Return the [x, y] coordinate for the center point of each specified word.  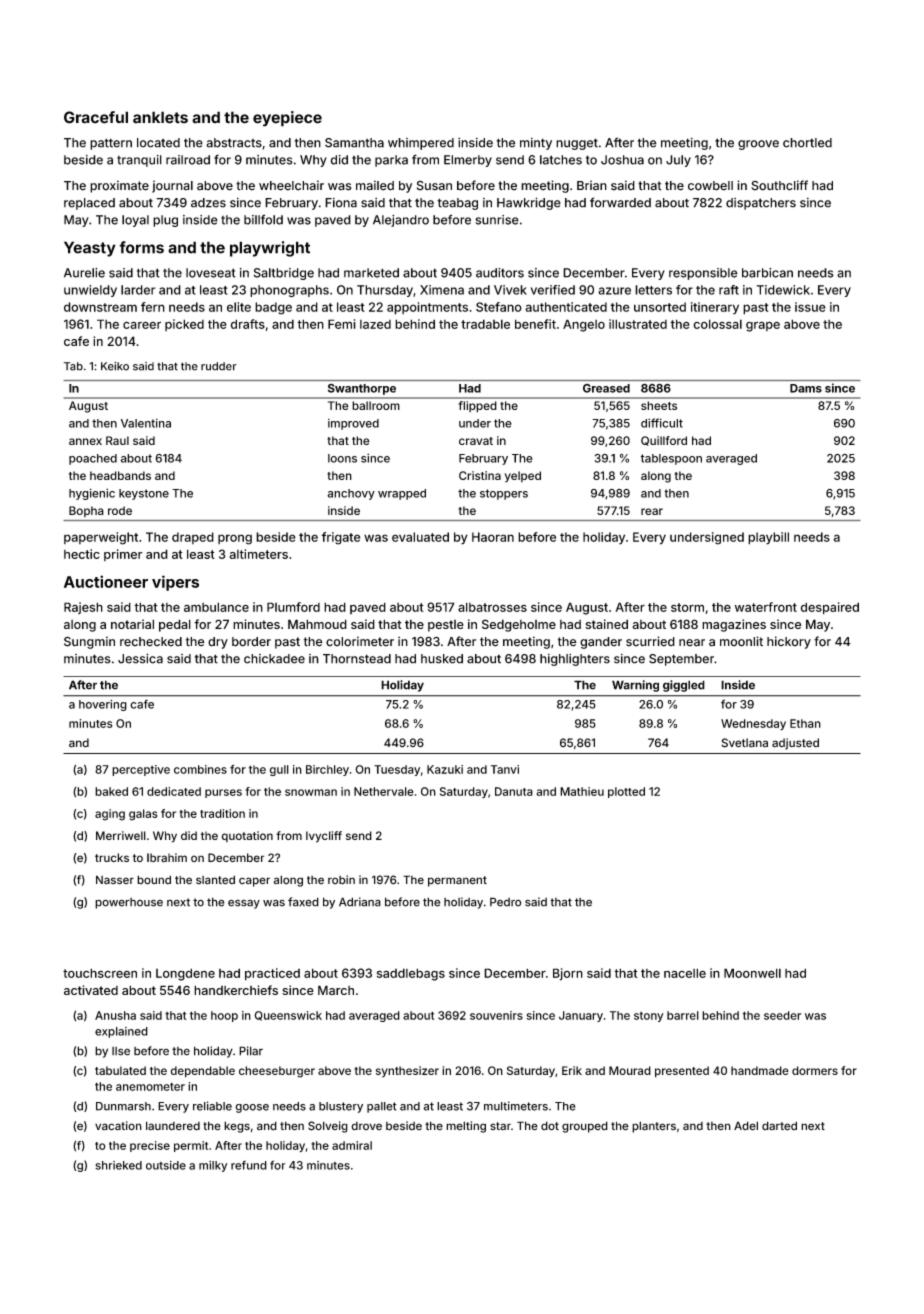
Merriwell [121, 835]
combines [200, 769]
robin [341, 880]
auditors [500, 273]
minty [536, 144]
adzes [208, 203]
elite [239, 307]
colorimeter [360, 641]
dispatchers [761, 204]
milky [213, 1166]
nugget [577, 144]
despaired [829, 608]
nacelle [685, 973]
